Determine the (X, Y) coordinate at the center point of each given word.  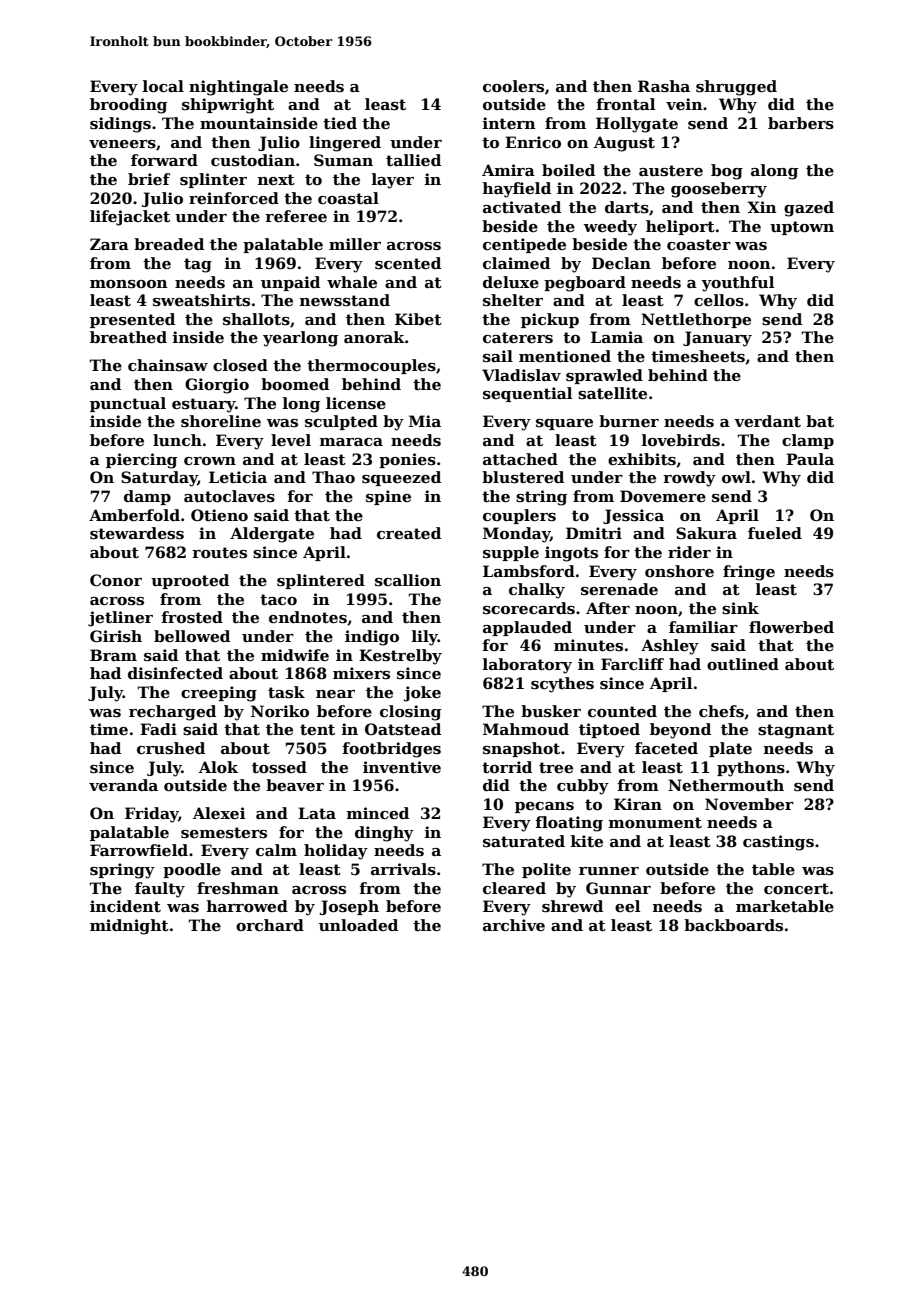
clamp (808, 441)
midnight (129, 927)
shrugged (736, 88)
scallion (408, 580)
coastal (348, 198)
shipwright (228, 106)
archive (514, 925)
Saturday (159, 479)
